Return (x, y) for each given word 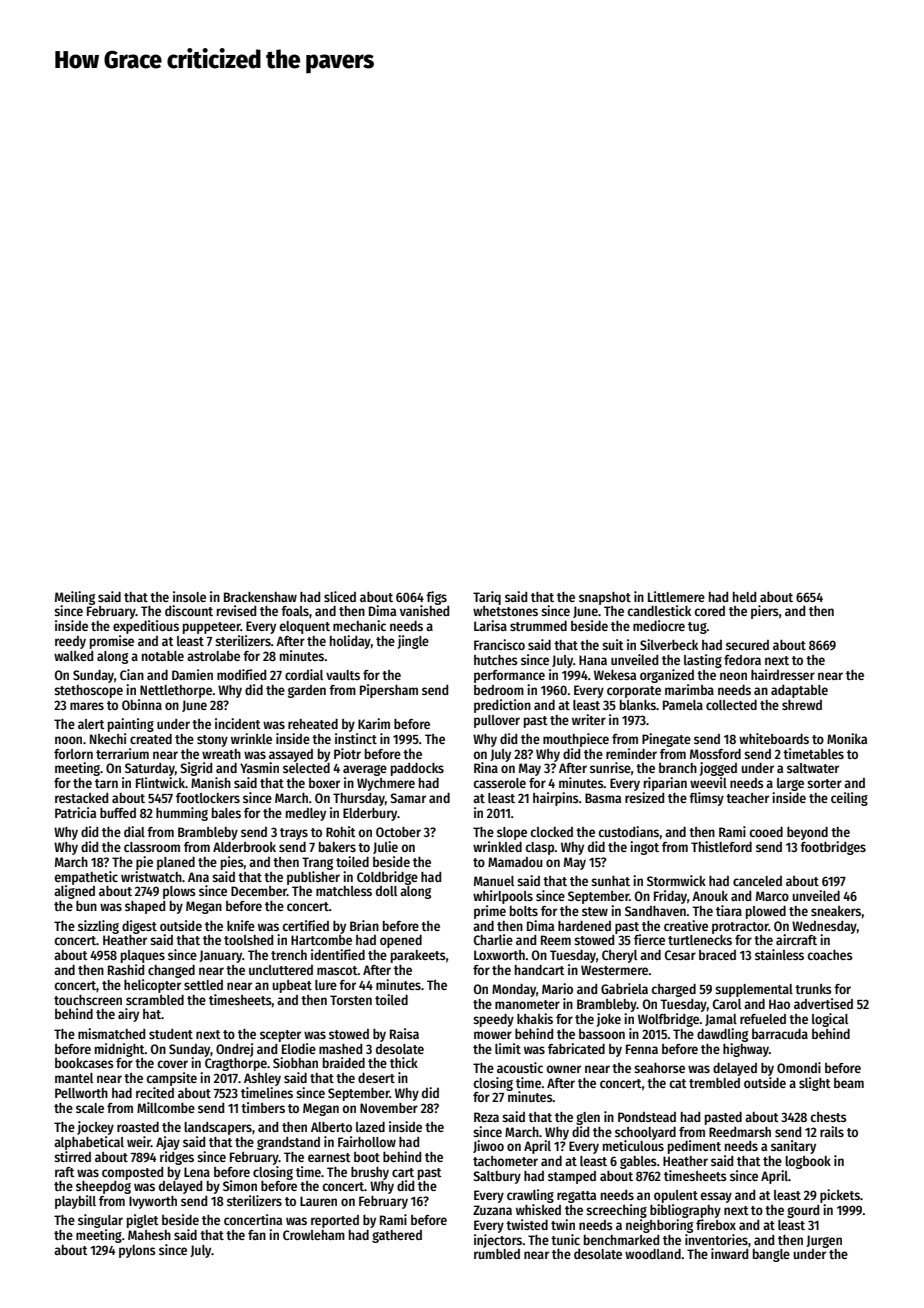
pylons (137, 1251)
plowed (766, 912)
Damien (192, 674)
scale (90, 1108)
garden (307, 691)
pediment (694, 1147)
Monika (847, 738)
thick (404, 1062)
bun (86, 906)
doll (386, 891)
